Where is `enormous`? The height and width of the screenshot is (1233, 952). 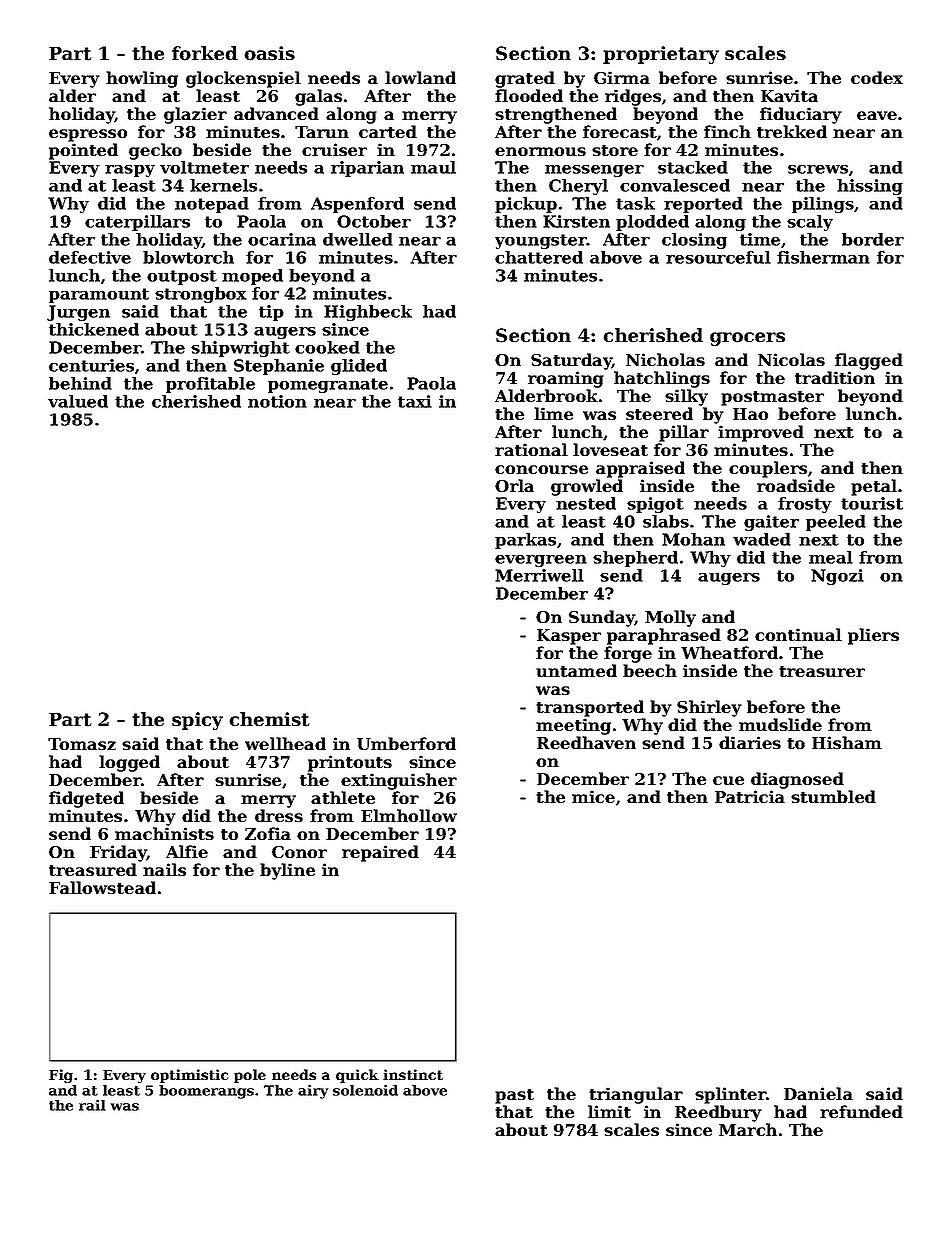 enormous is located at coordinates (540, 151).
